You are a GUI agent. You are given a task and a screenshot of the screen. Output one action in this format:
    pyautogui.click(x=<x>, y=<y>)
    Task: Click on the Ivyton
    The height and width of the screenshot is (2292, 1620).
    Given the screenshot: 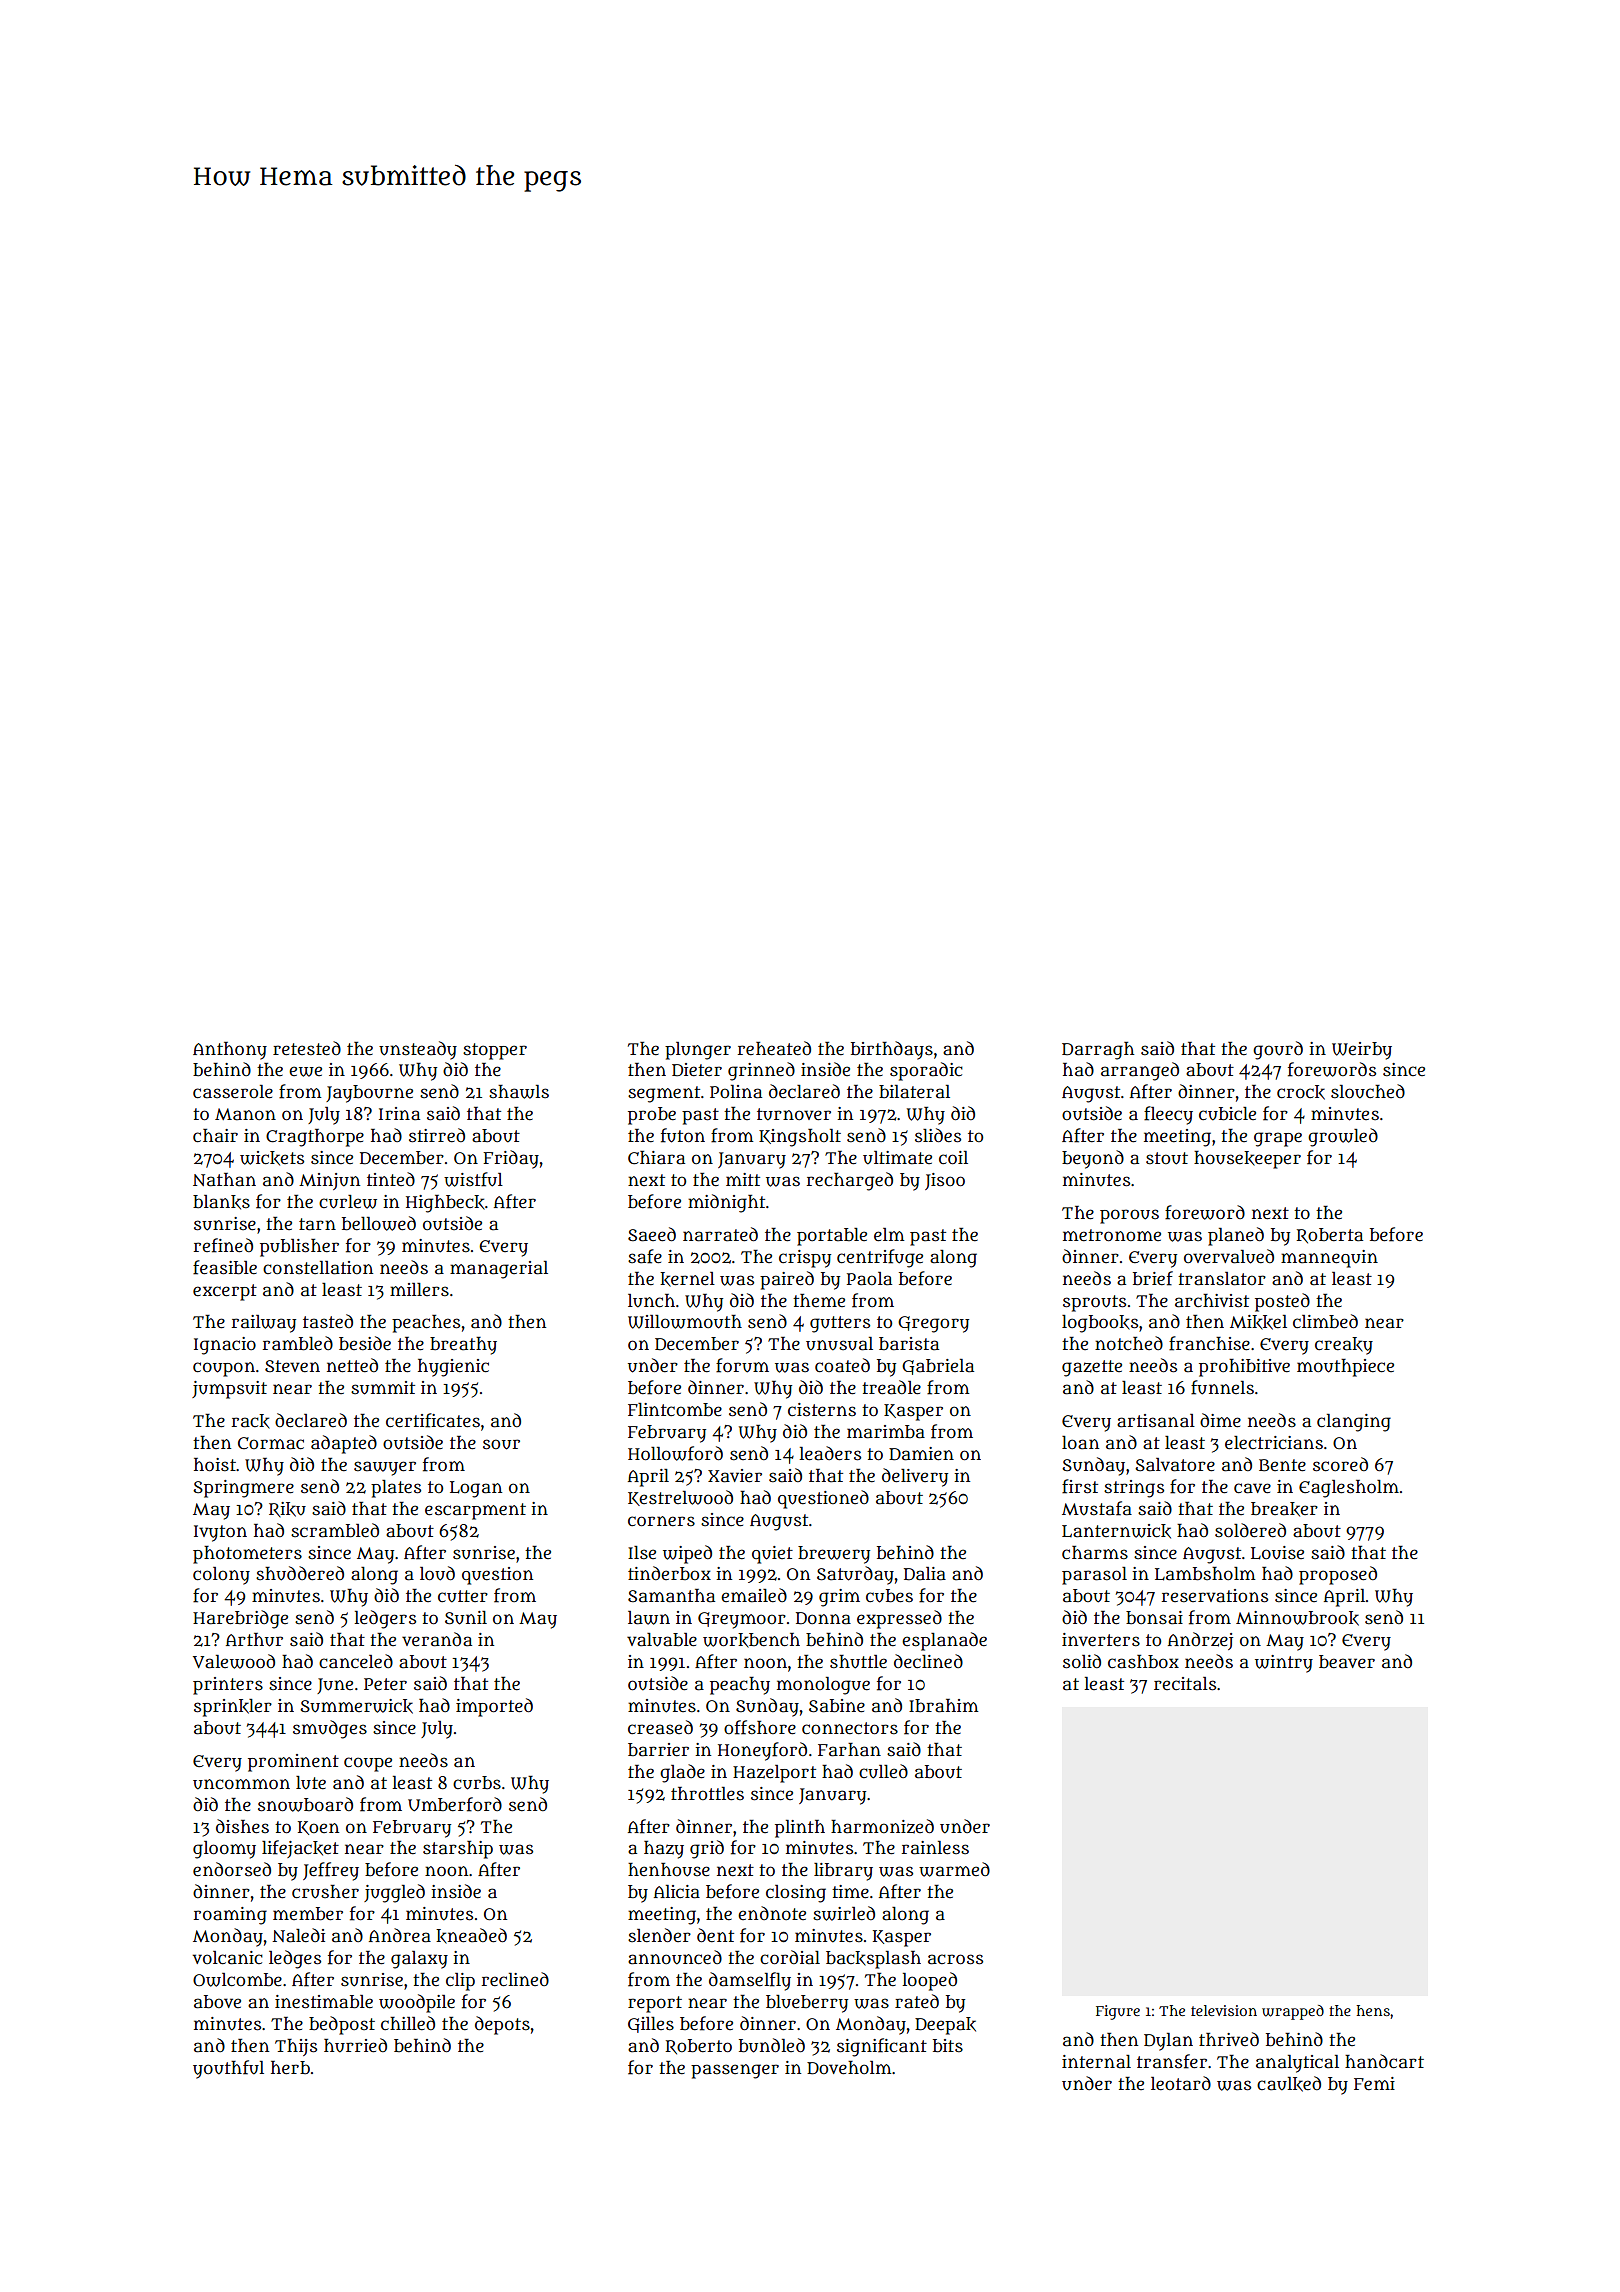 What is the action you would take?
    pyautogui.click(x=220, y=1533)
